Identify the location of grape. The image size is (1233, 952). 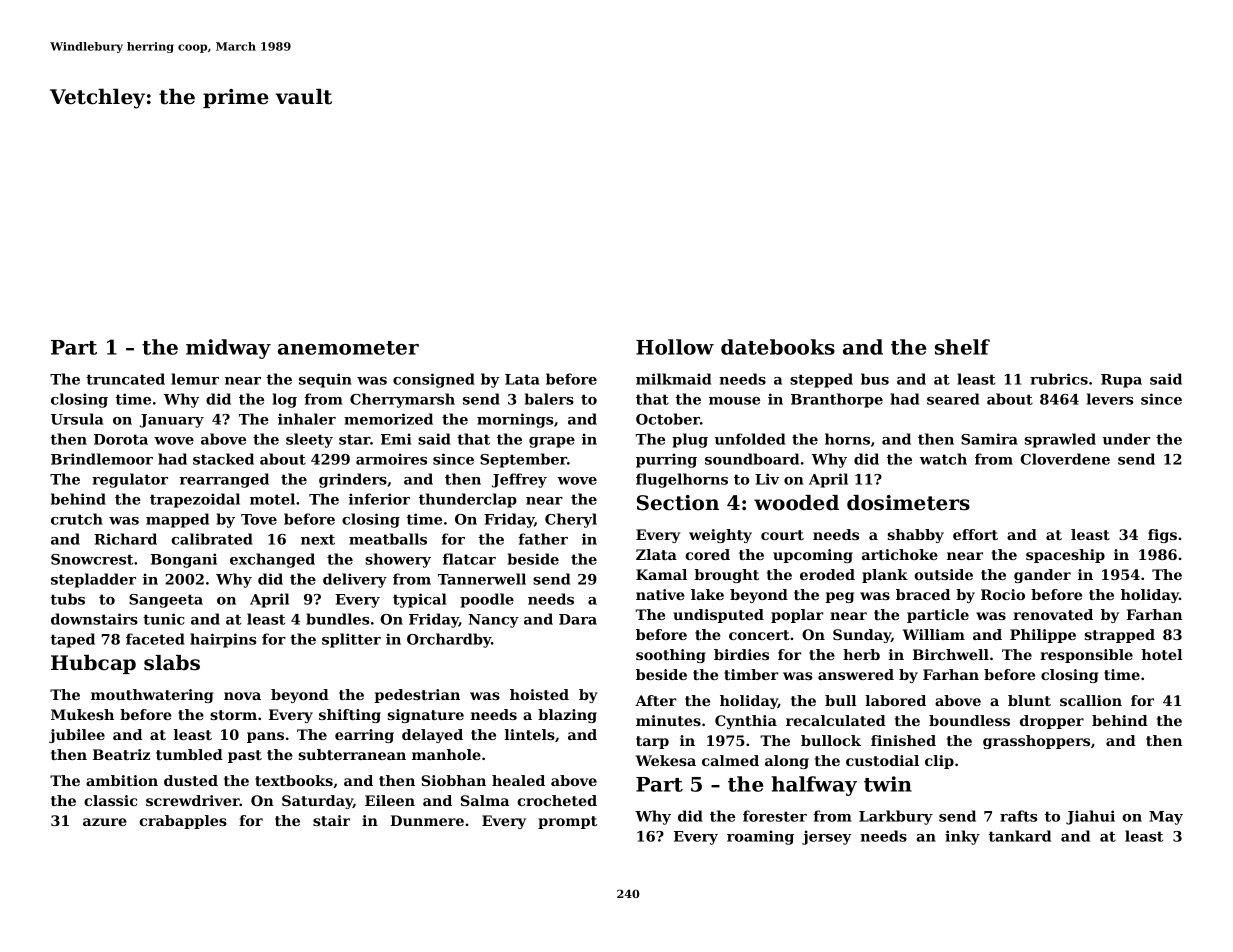
(552, 442).
